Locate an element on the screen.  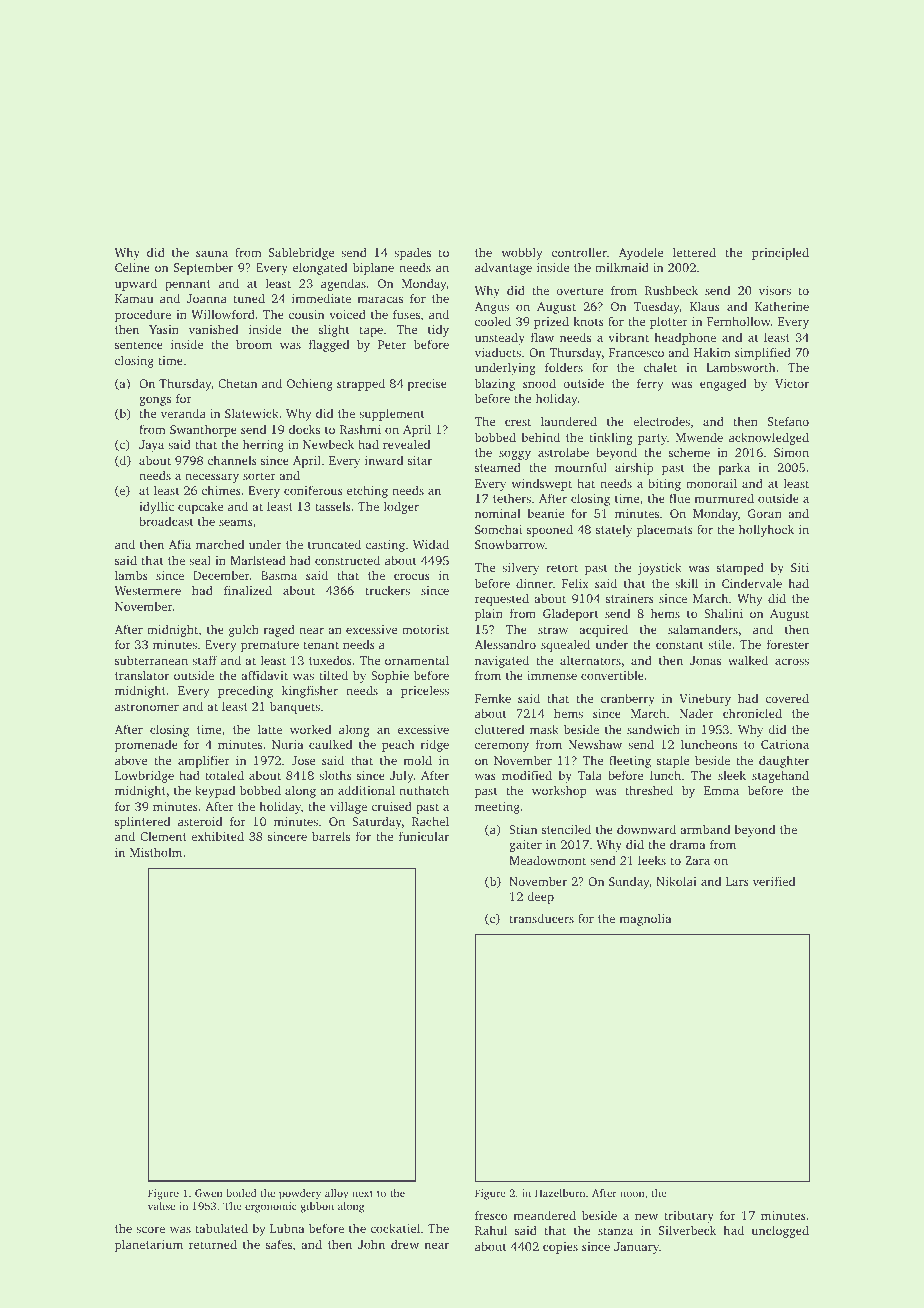
subterranean is located at coordinates (151, 660).
